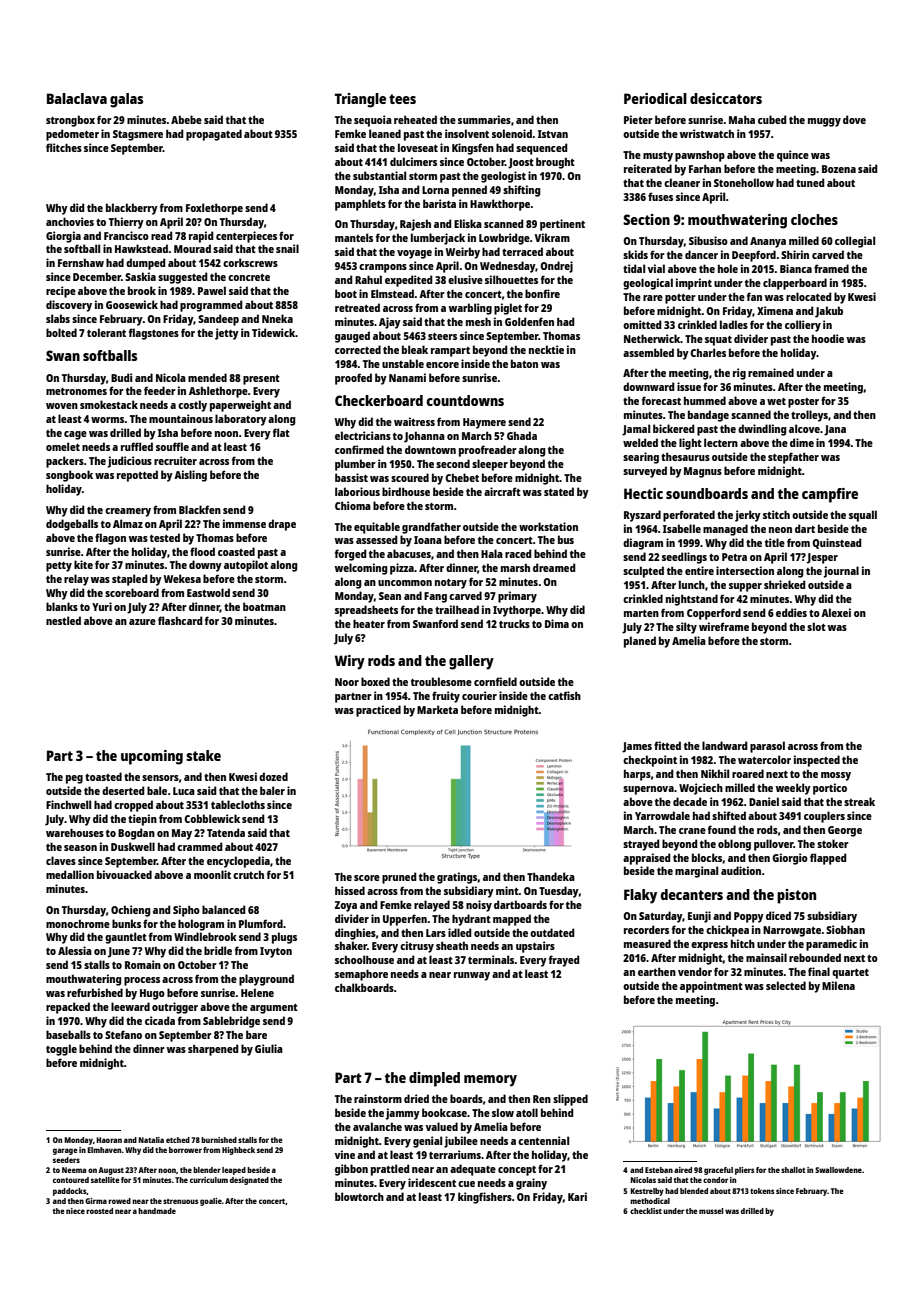 The image size is (924, 1308). I want to click on baton, so click(524, 363).
